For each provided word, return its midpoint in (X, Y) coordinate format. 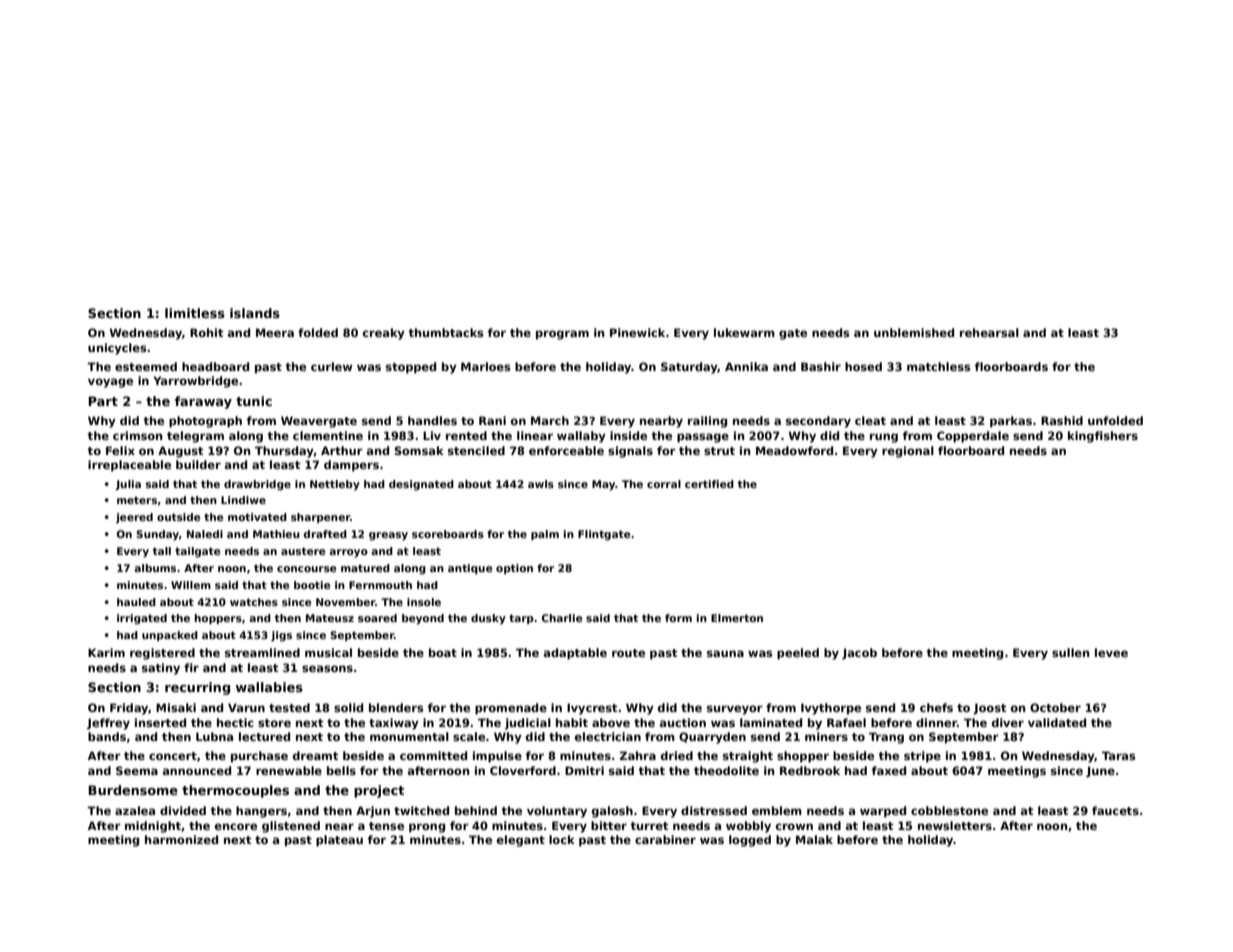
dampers (351, 466)
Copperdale (973, 437)
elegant (521, 841)
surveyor (735, 710)
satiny (161, 669)
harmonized (181, 839)
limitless (195, 313)
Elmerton (737, 618)
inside (628, 435)
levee (1111, 652)
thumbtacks (445, 332)
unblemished (914, 332)
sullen (1071, 652)
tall (162, 551)
